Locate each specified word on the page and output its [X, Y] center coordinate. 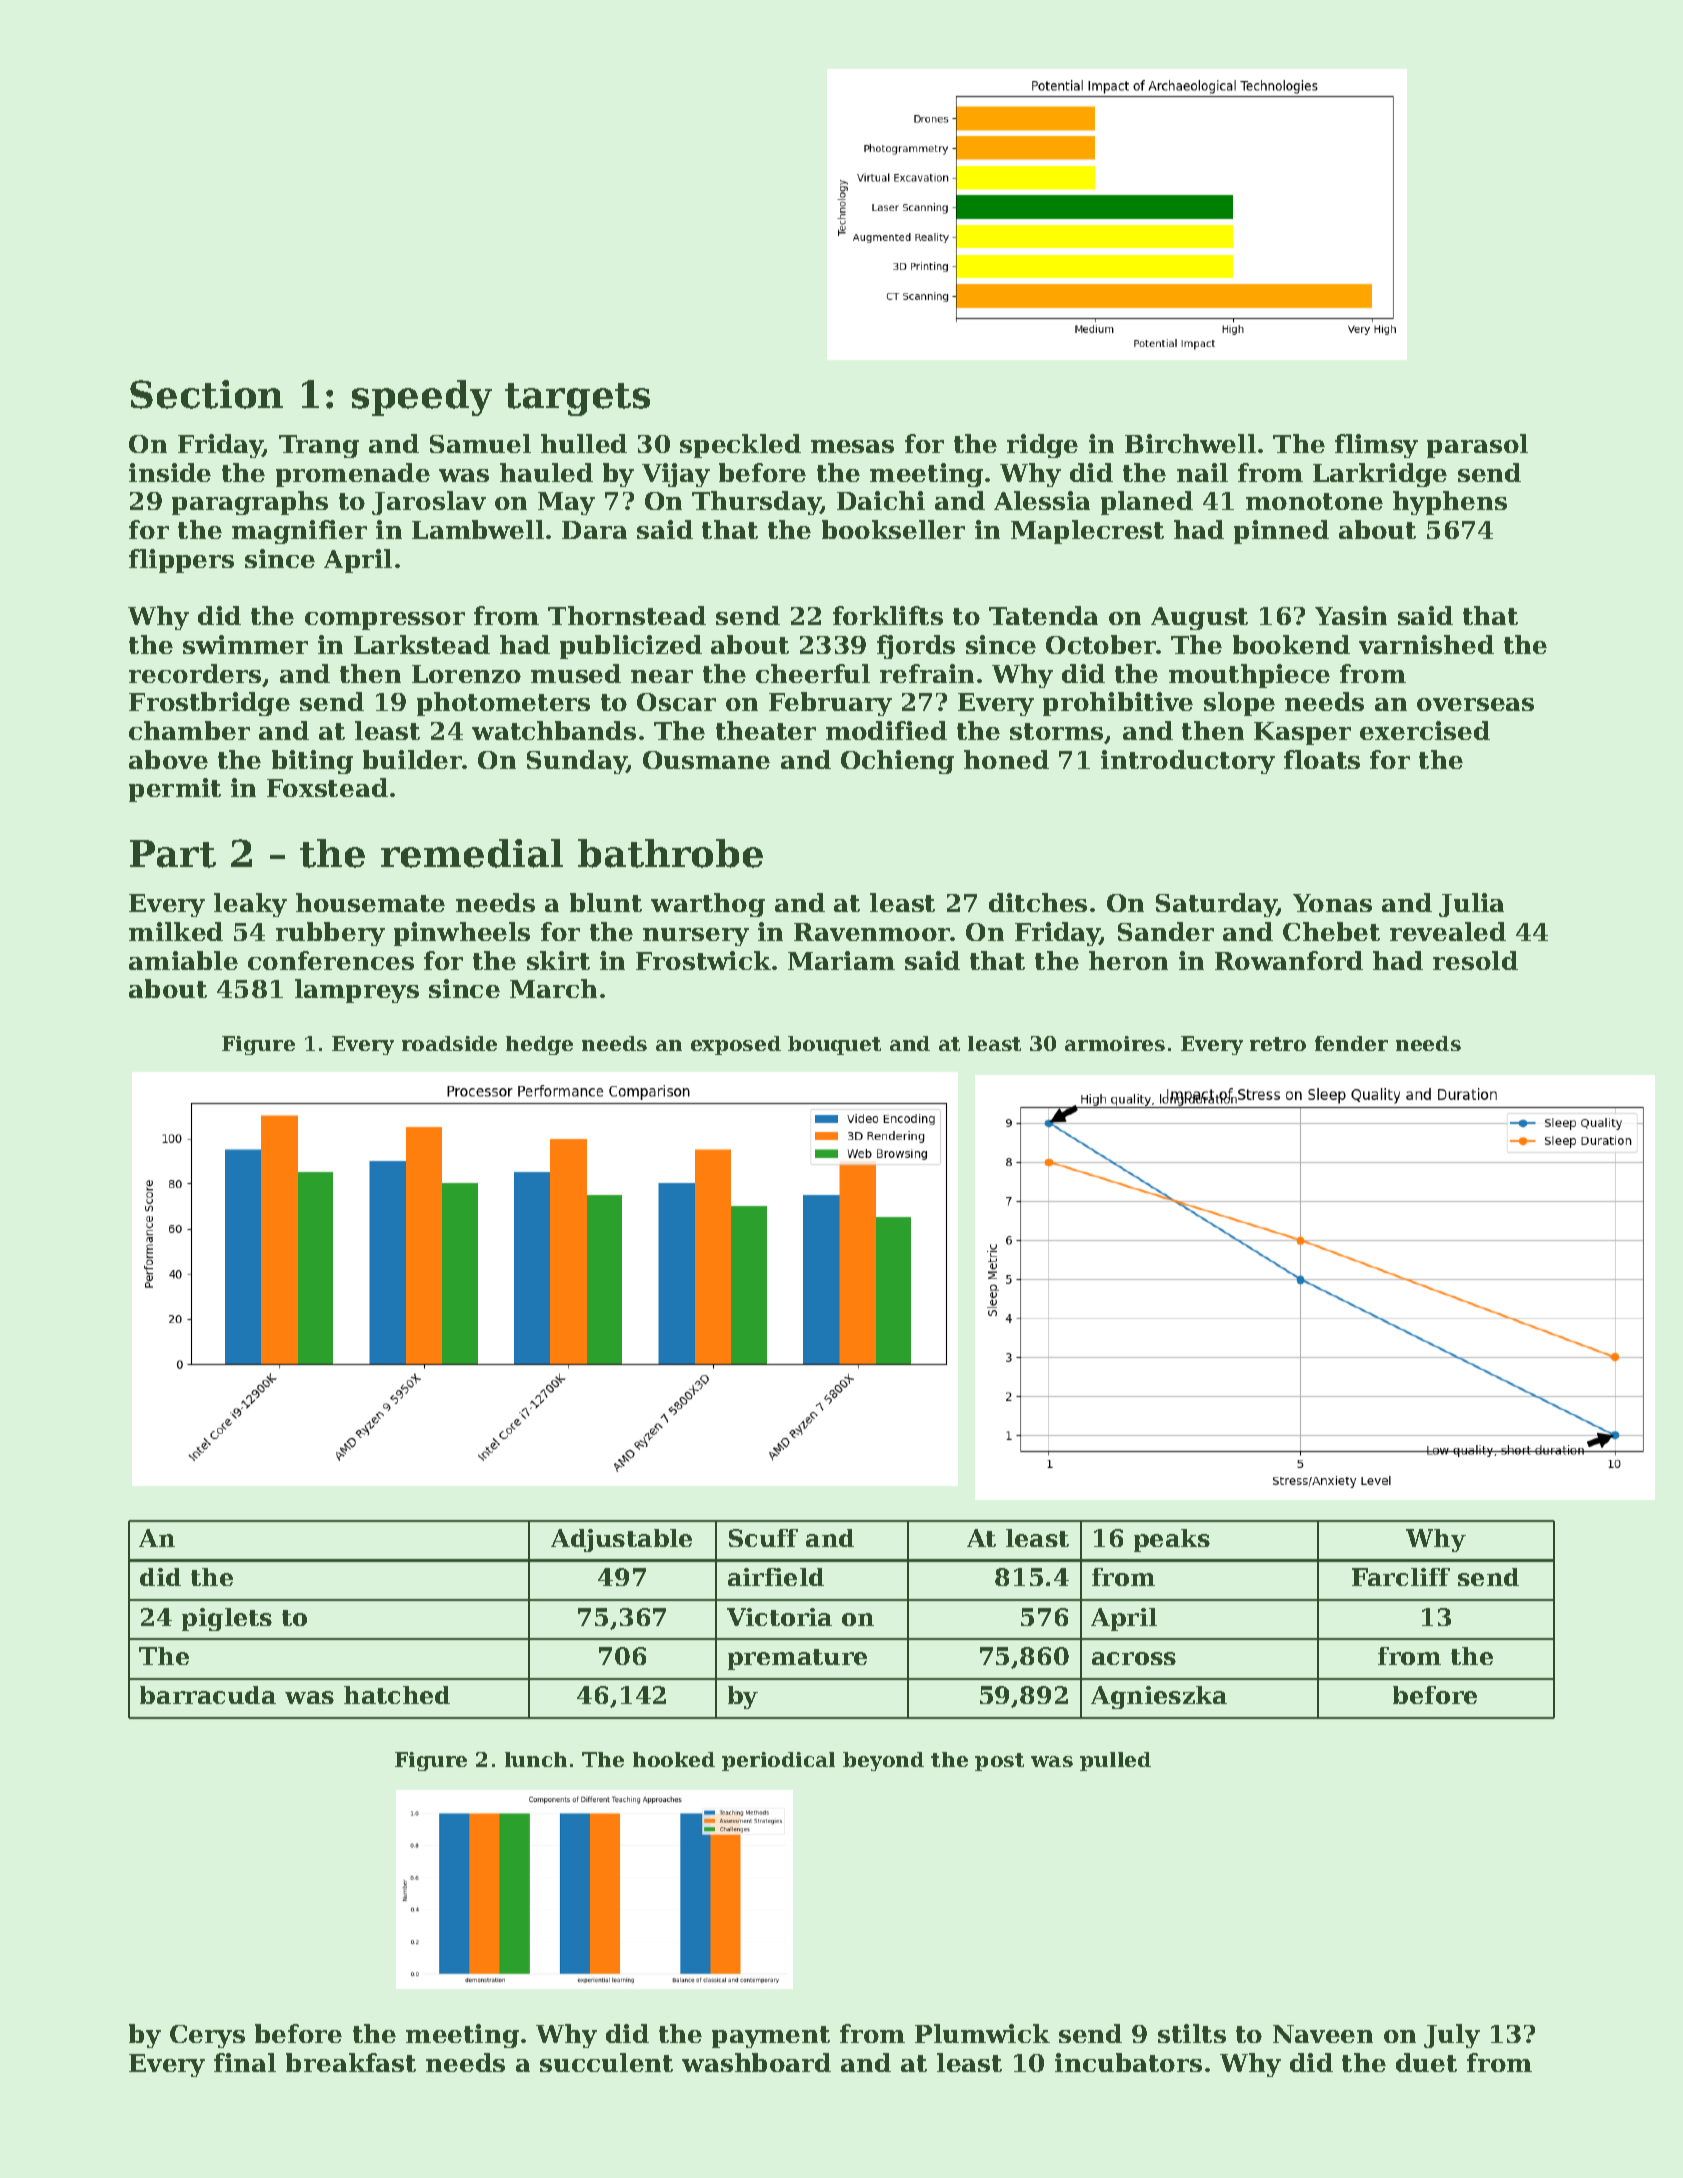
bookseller [893, 529]
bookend [1291, 644]
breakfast [351, 2062]
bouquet [834, 1045]
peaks [1172, 1540]
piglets [227, 1619]
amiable [183, 960]
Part [173, 854]
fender [1351, 1043]
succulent [606, 2062]
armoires [1115, 1043]
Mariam [841, 960]
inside [170, 472]
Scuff [763, 1538]
